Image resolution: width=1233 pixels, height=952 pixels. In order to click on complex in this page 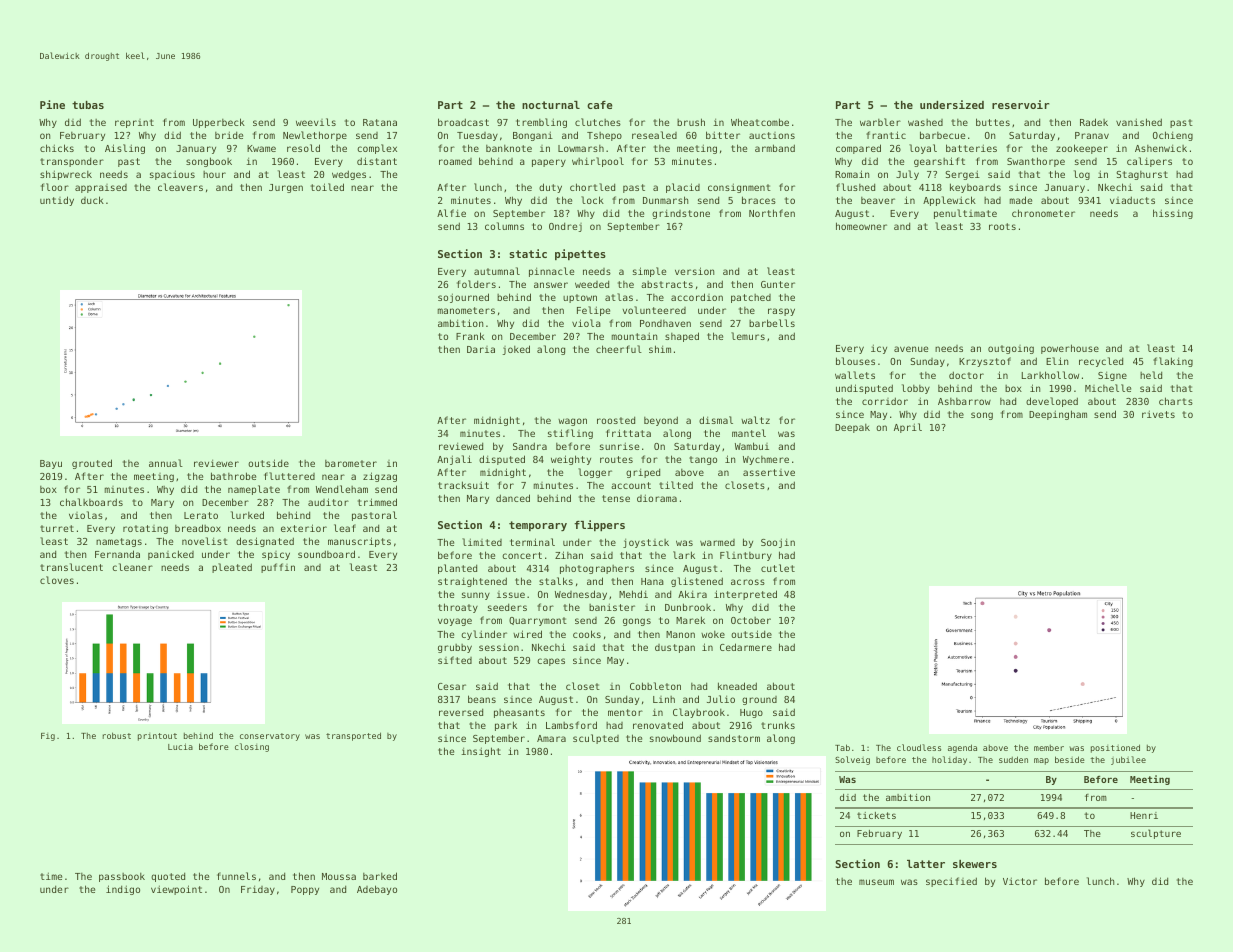, I will do `click(377, 149)`.
